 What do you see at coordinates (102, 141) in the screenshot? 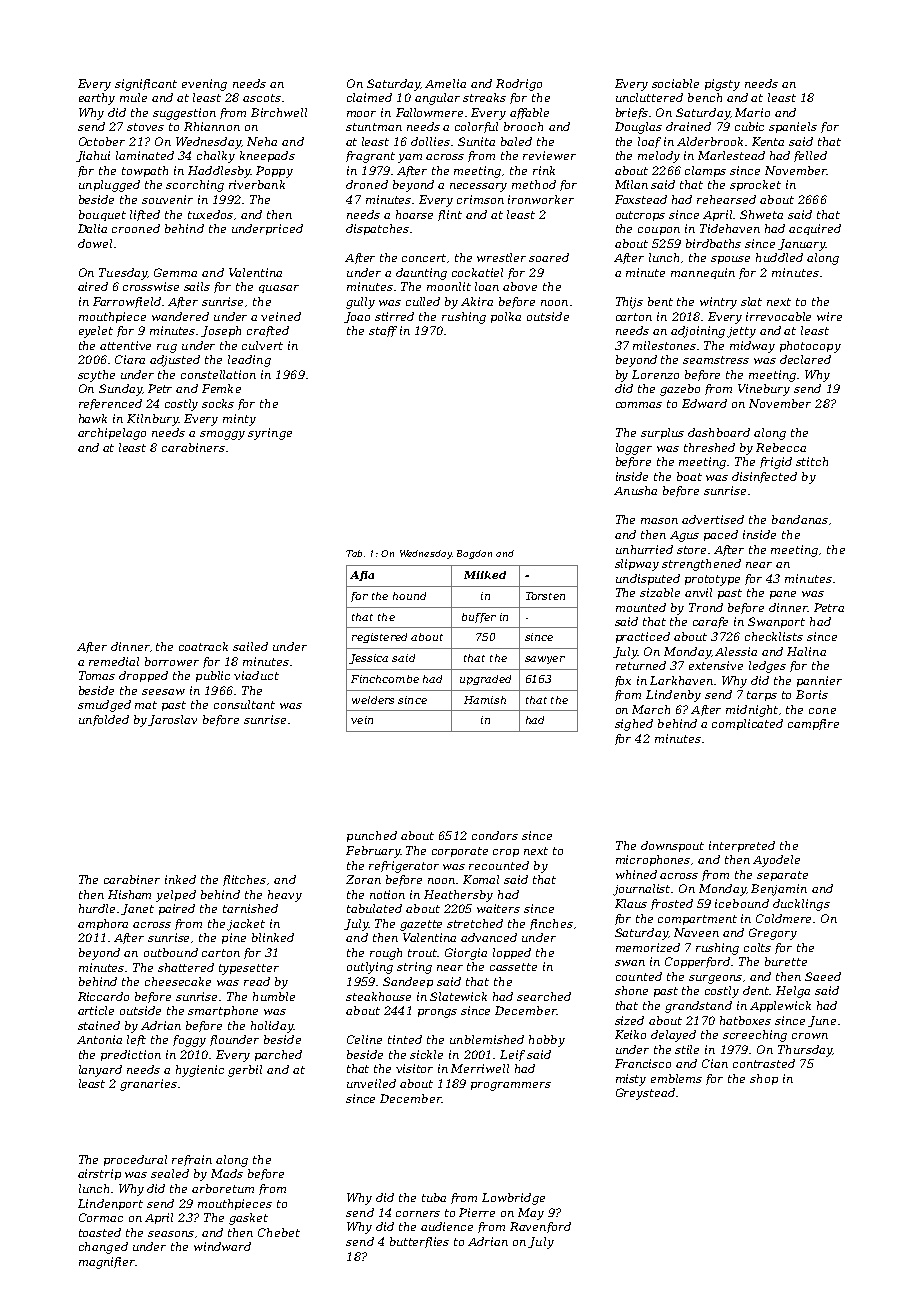
I see `October` at bounding box center [102, 141].
